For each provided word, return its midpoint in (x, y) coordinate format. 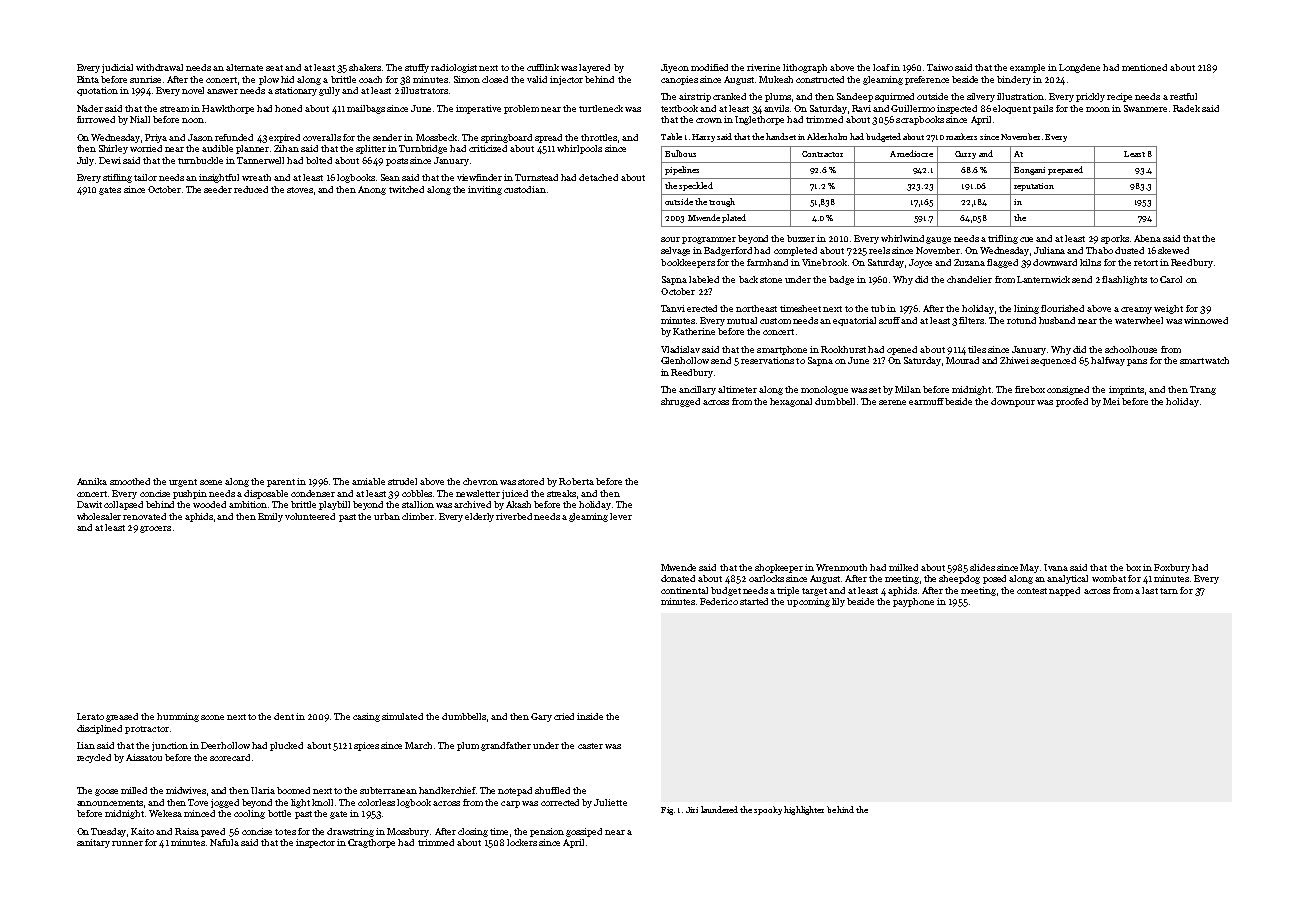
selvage (675, 251)
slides (982, 567)
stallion (418, 504)
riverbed (514, 516)
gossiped (584, 832)
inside (590, 716)
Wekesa (165, 813)
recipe (1119, 97)
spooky (768, 810)
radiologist (454, 68)
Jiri (692, 810)
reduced (251, 189)
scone (212, 717)
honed (288, 108)
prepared (1065, 170)
